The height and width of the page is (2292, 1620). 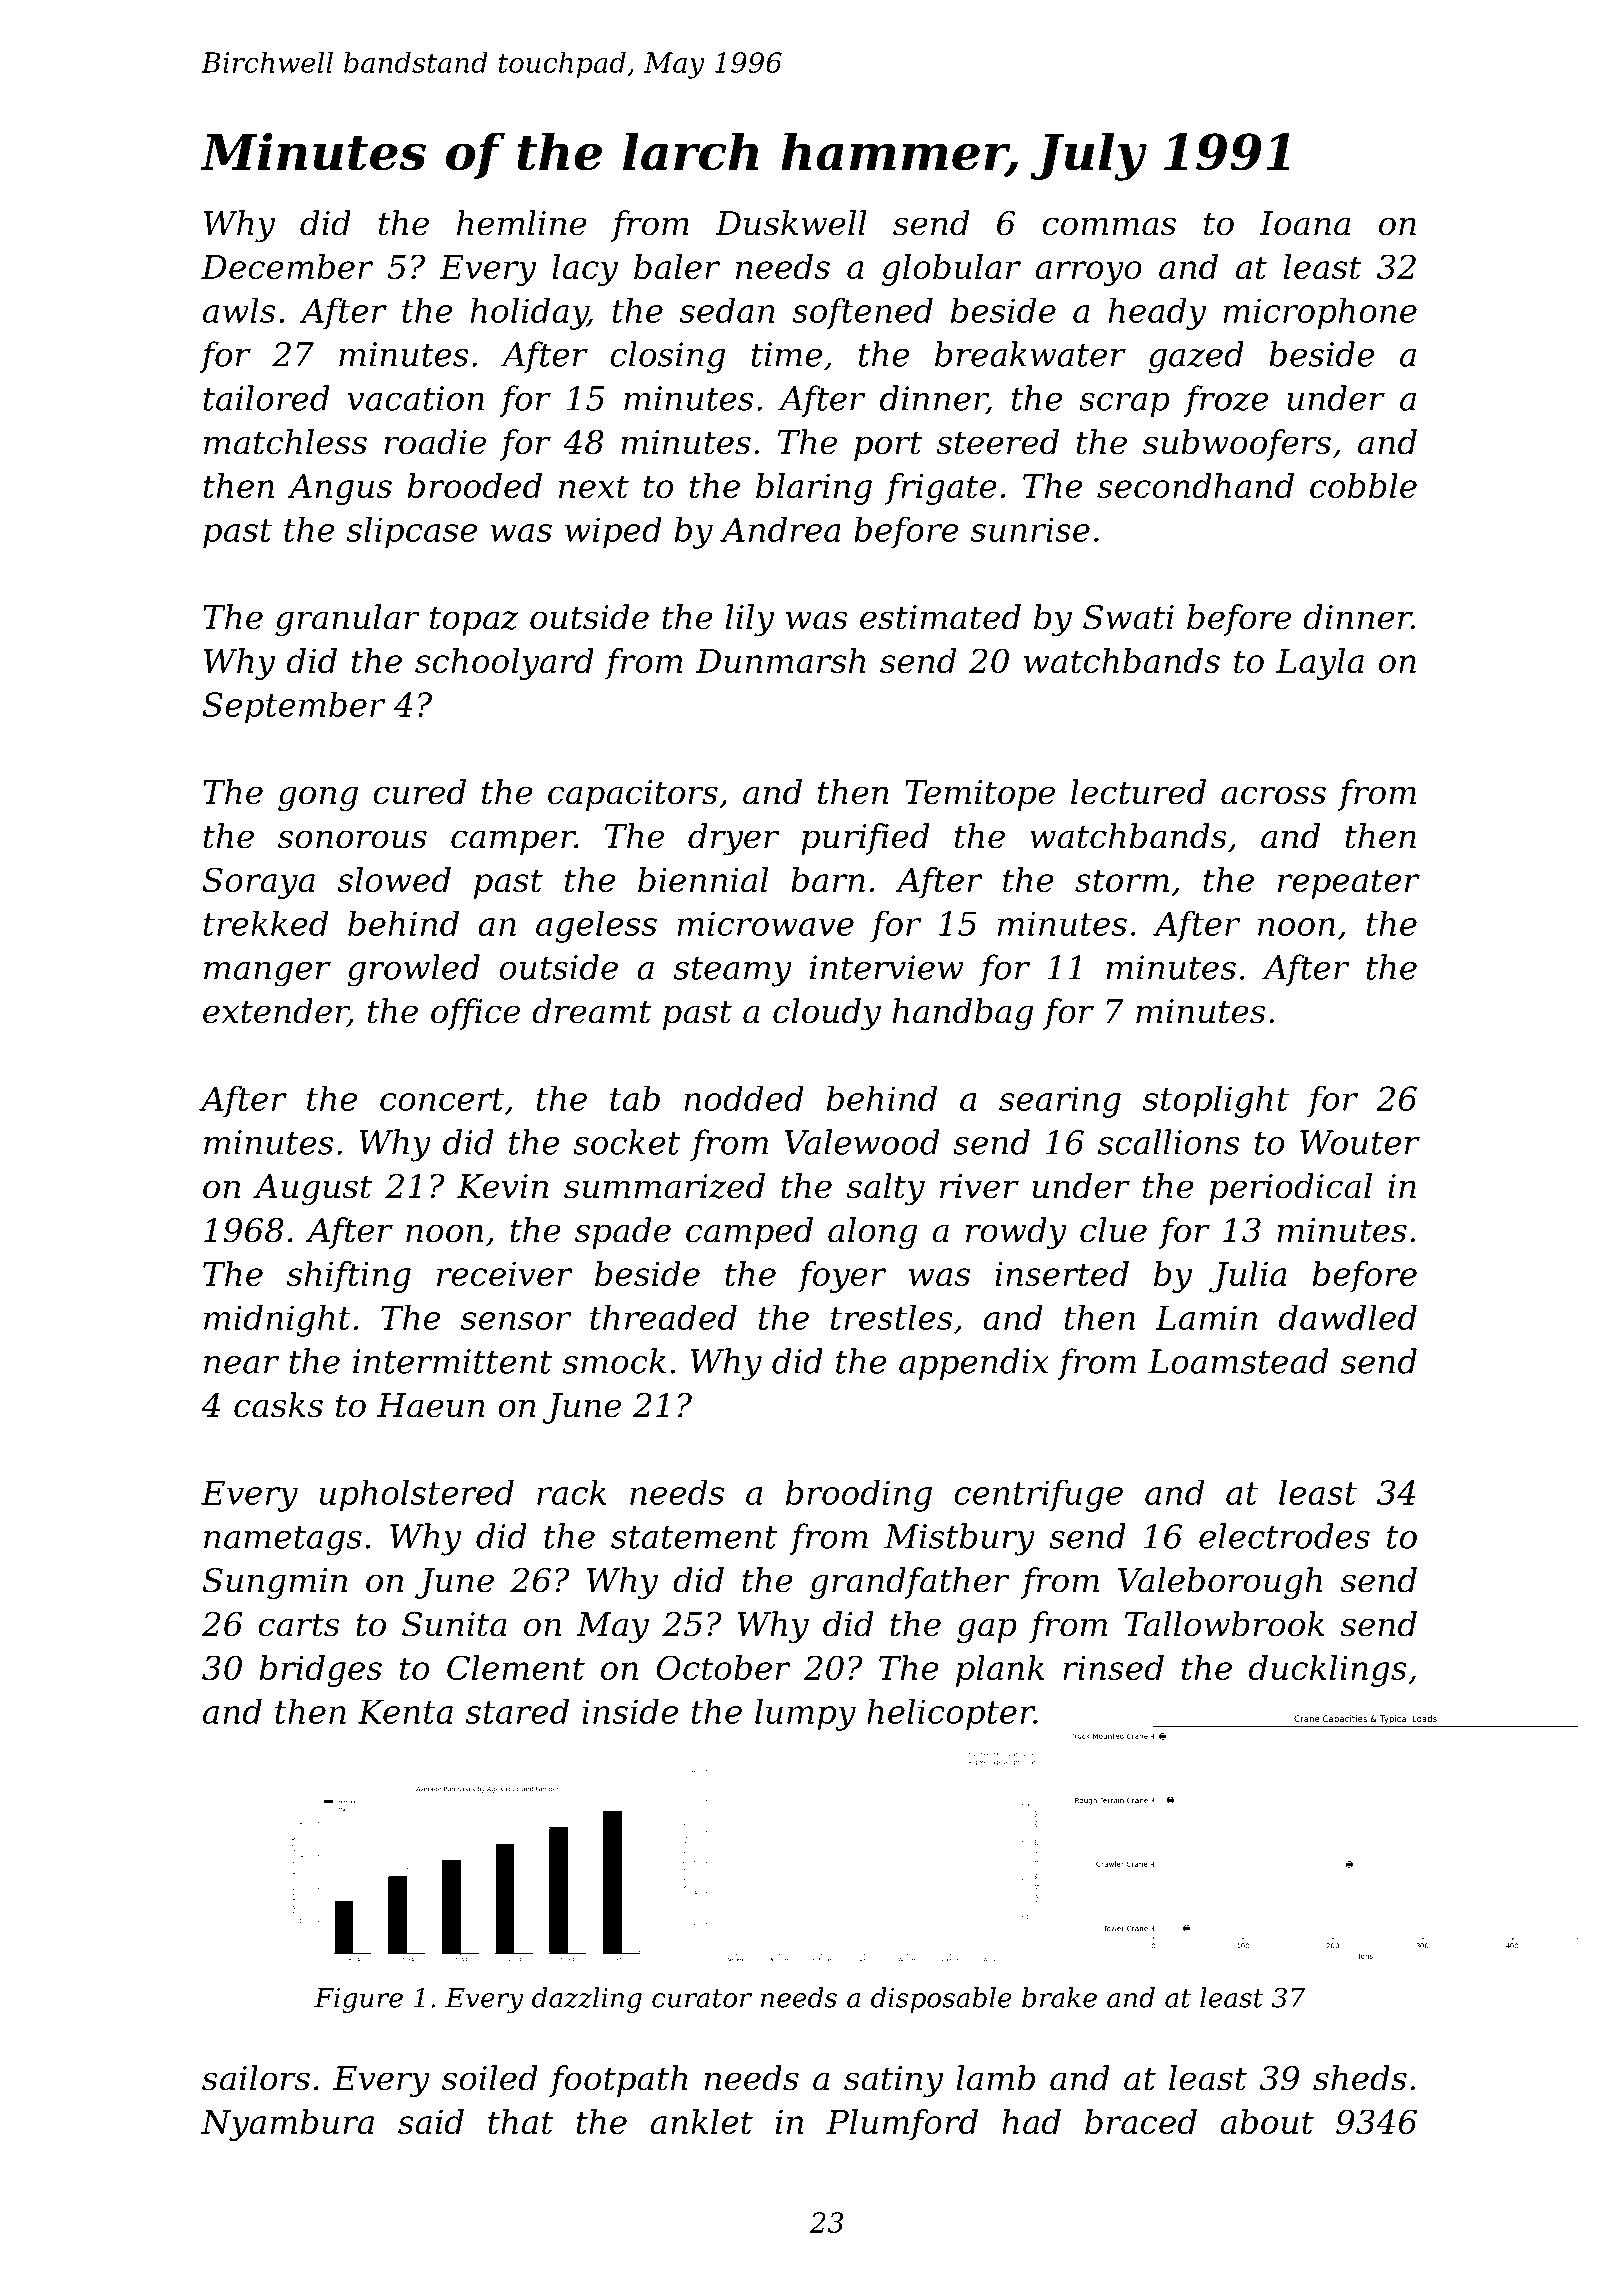 I want to click on Ioana, so click(x=1304, y=223).
